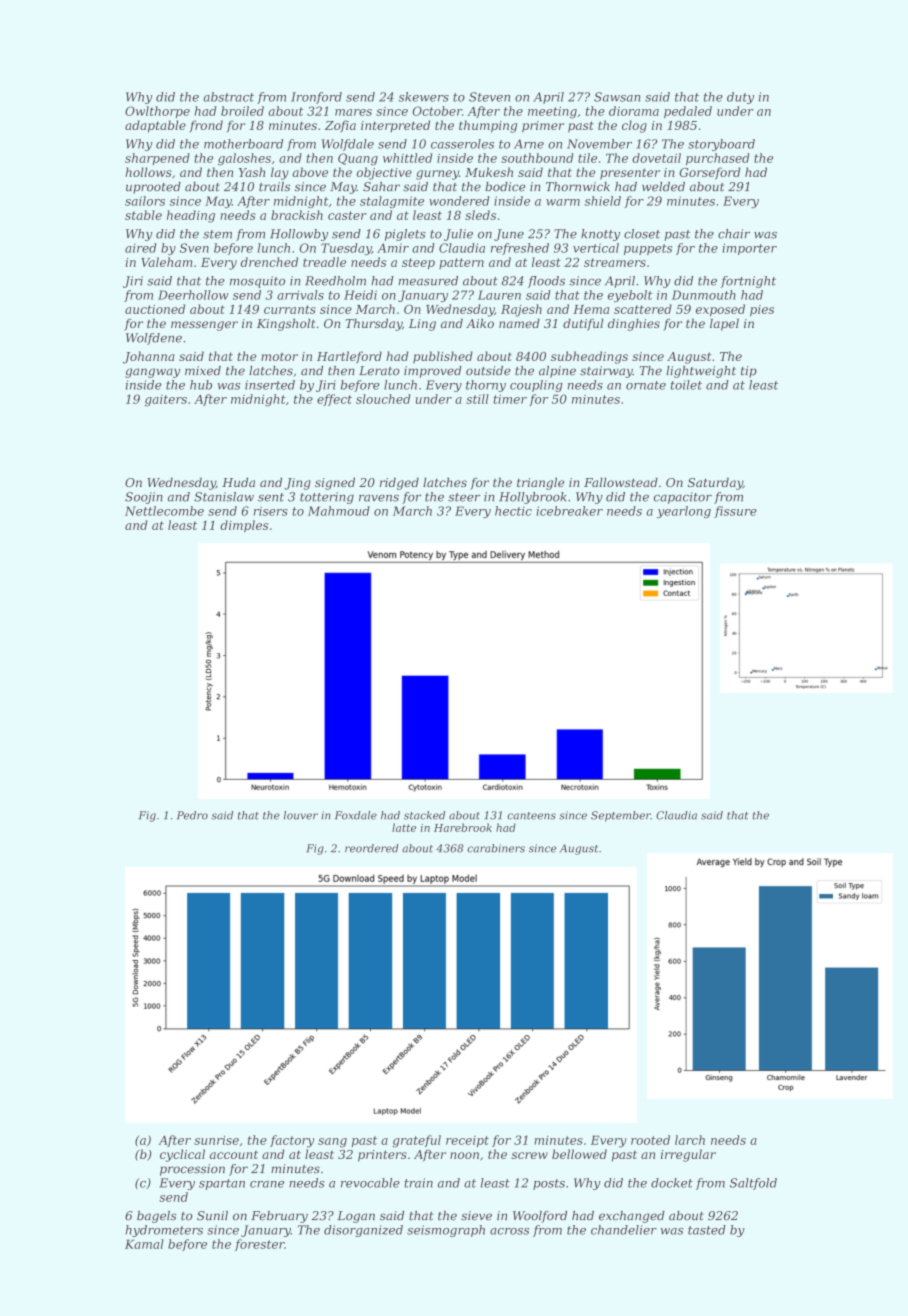 The image size is (908, 1316). Describe the element at coordinates (735, 512) in the image. I see `fissure` at that location.
